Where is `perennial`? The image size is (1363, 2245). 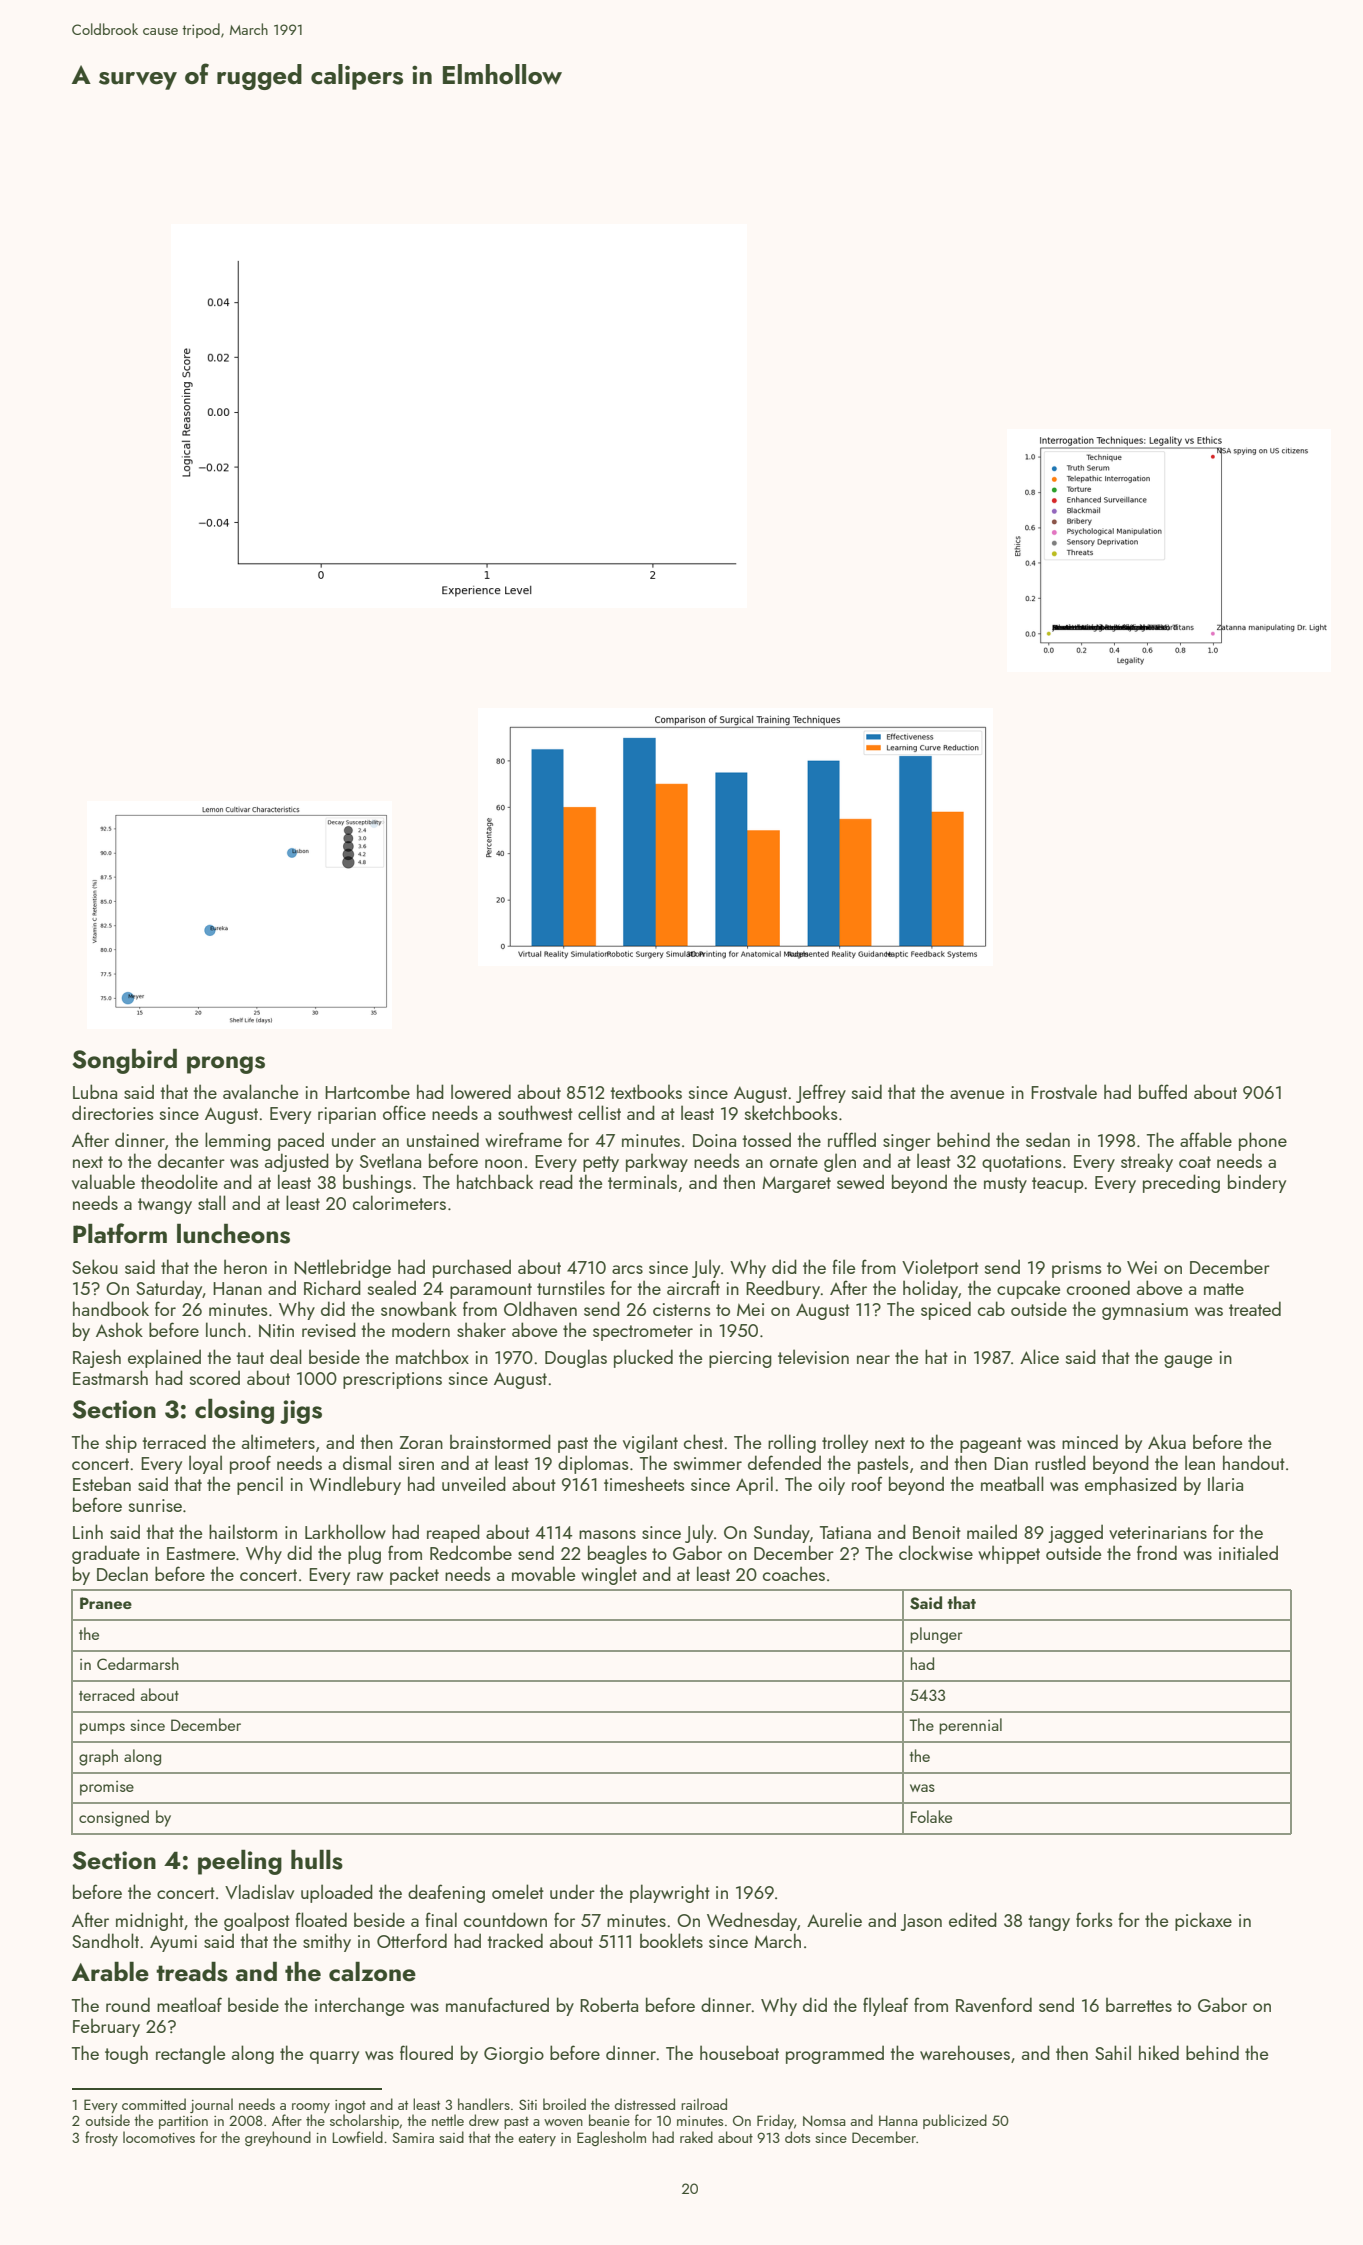 perennial is located at coordinates (970, 1726).
